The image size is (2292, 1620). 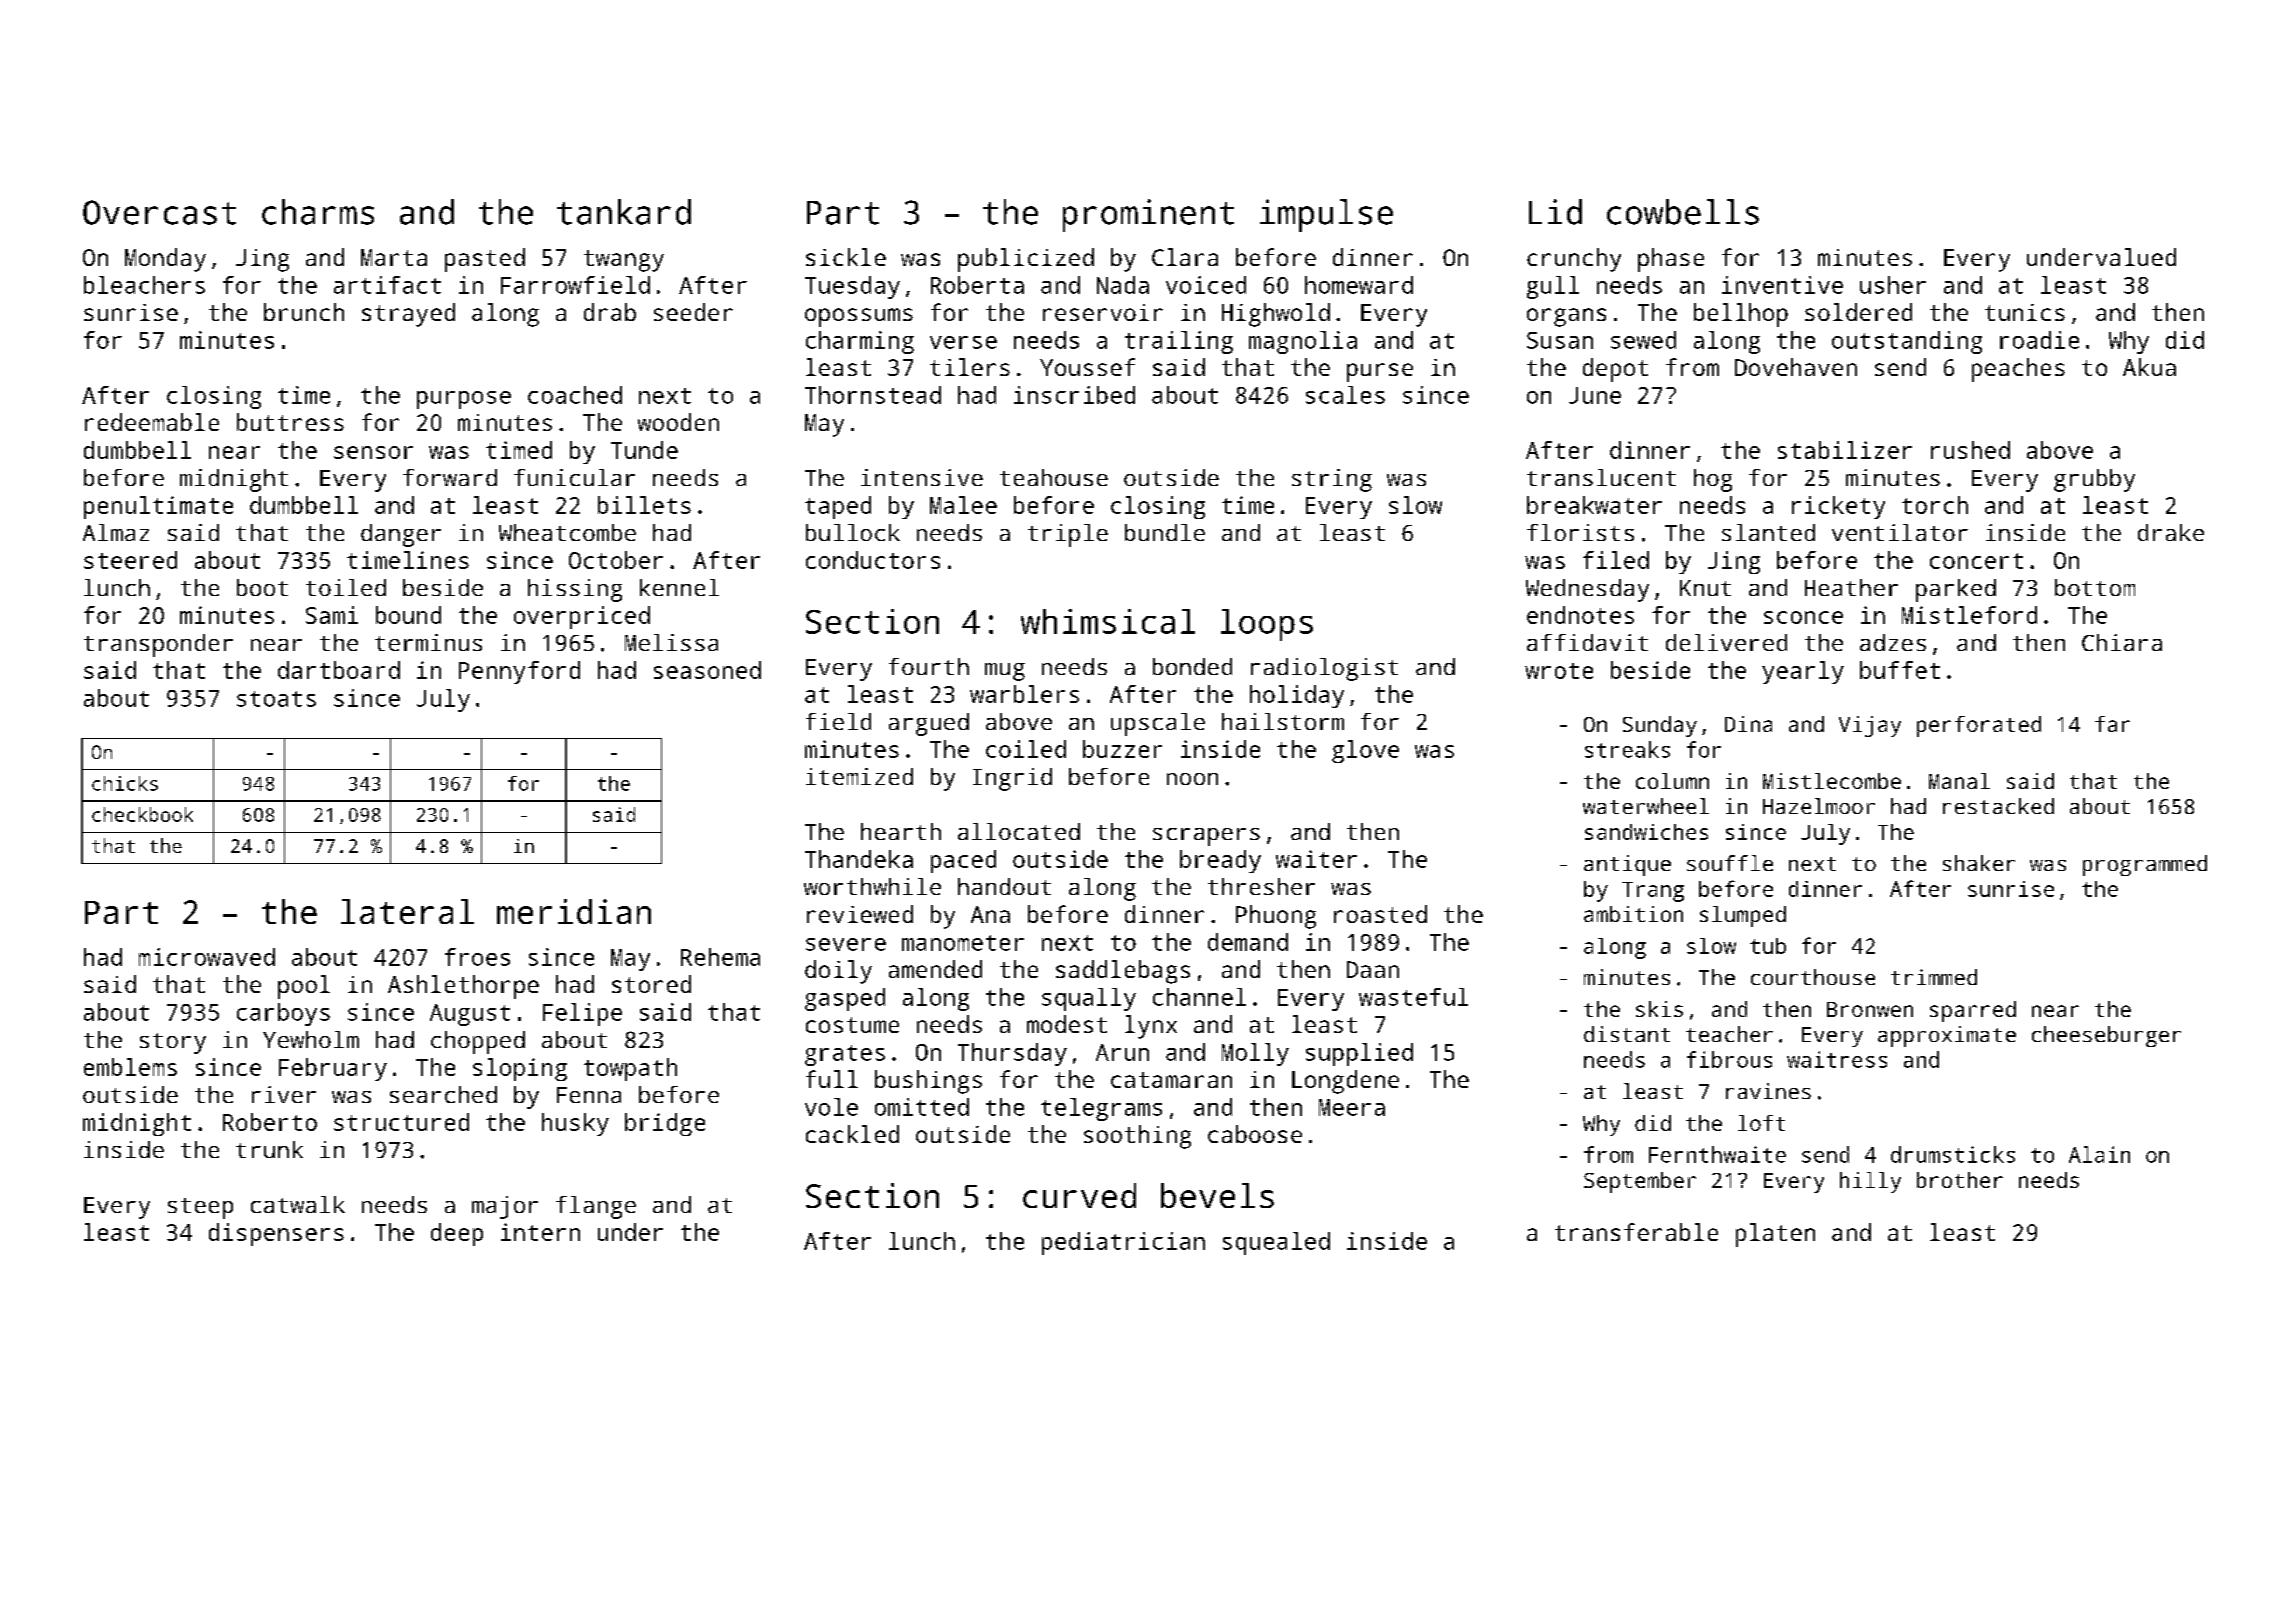 I want to click on Wednesday, so click(x=1587, y=590).
